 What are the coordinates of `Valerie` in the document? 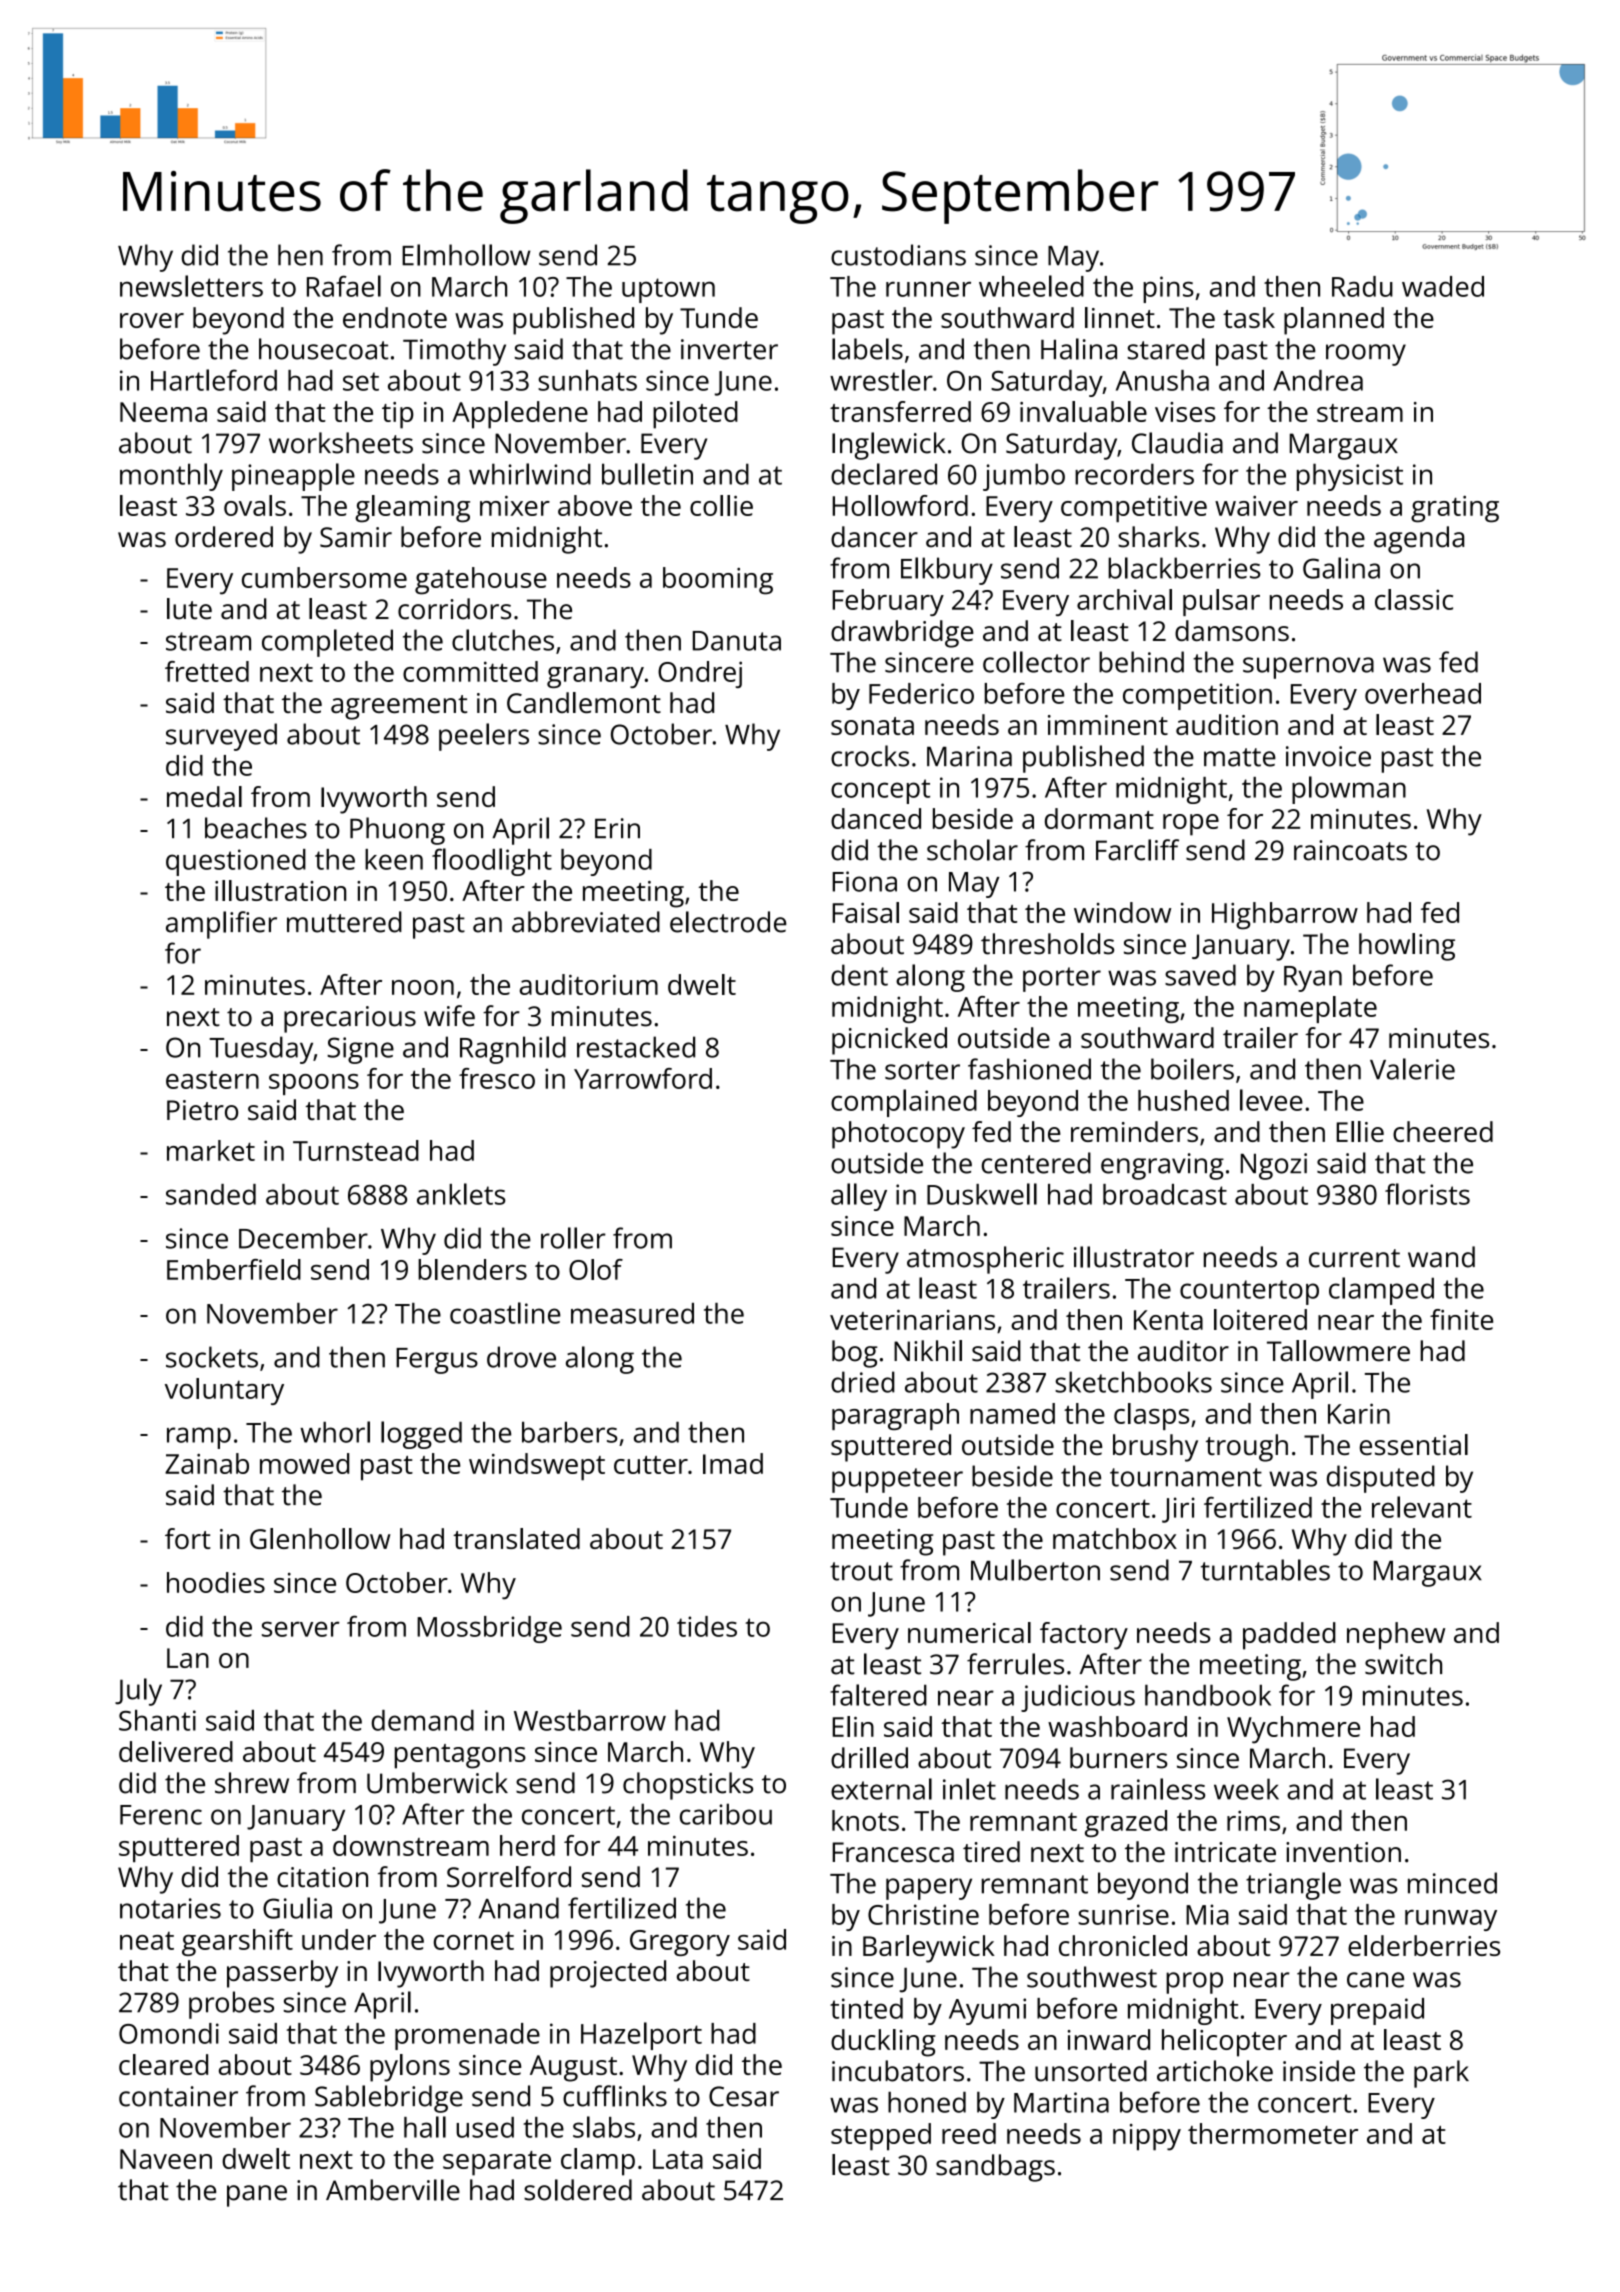 It's located at (1412, 1069).
